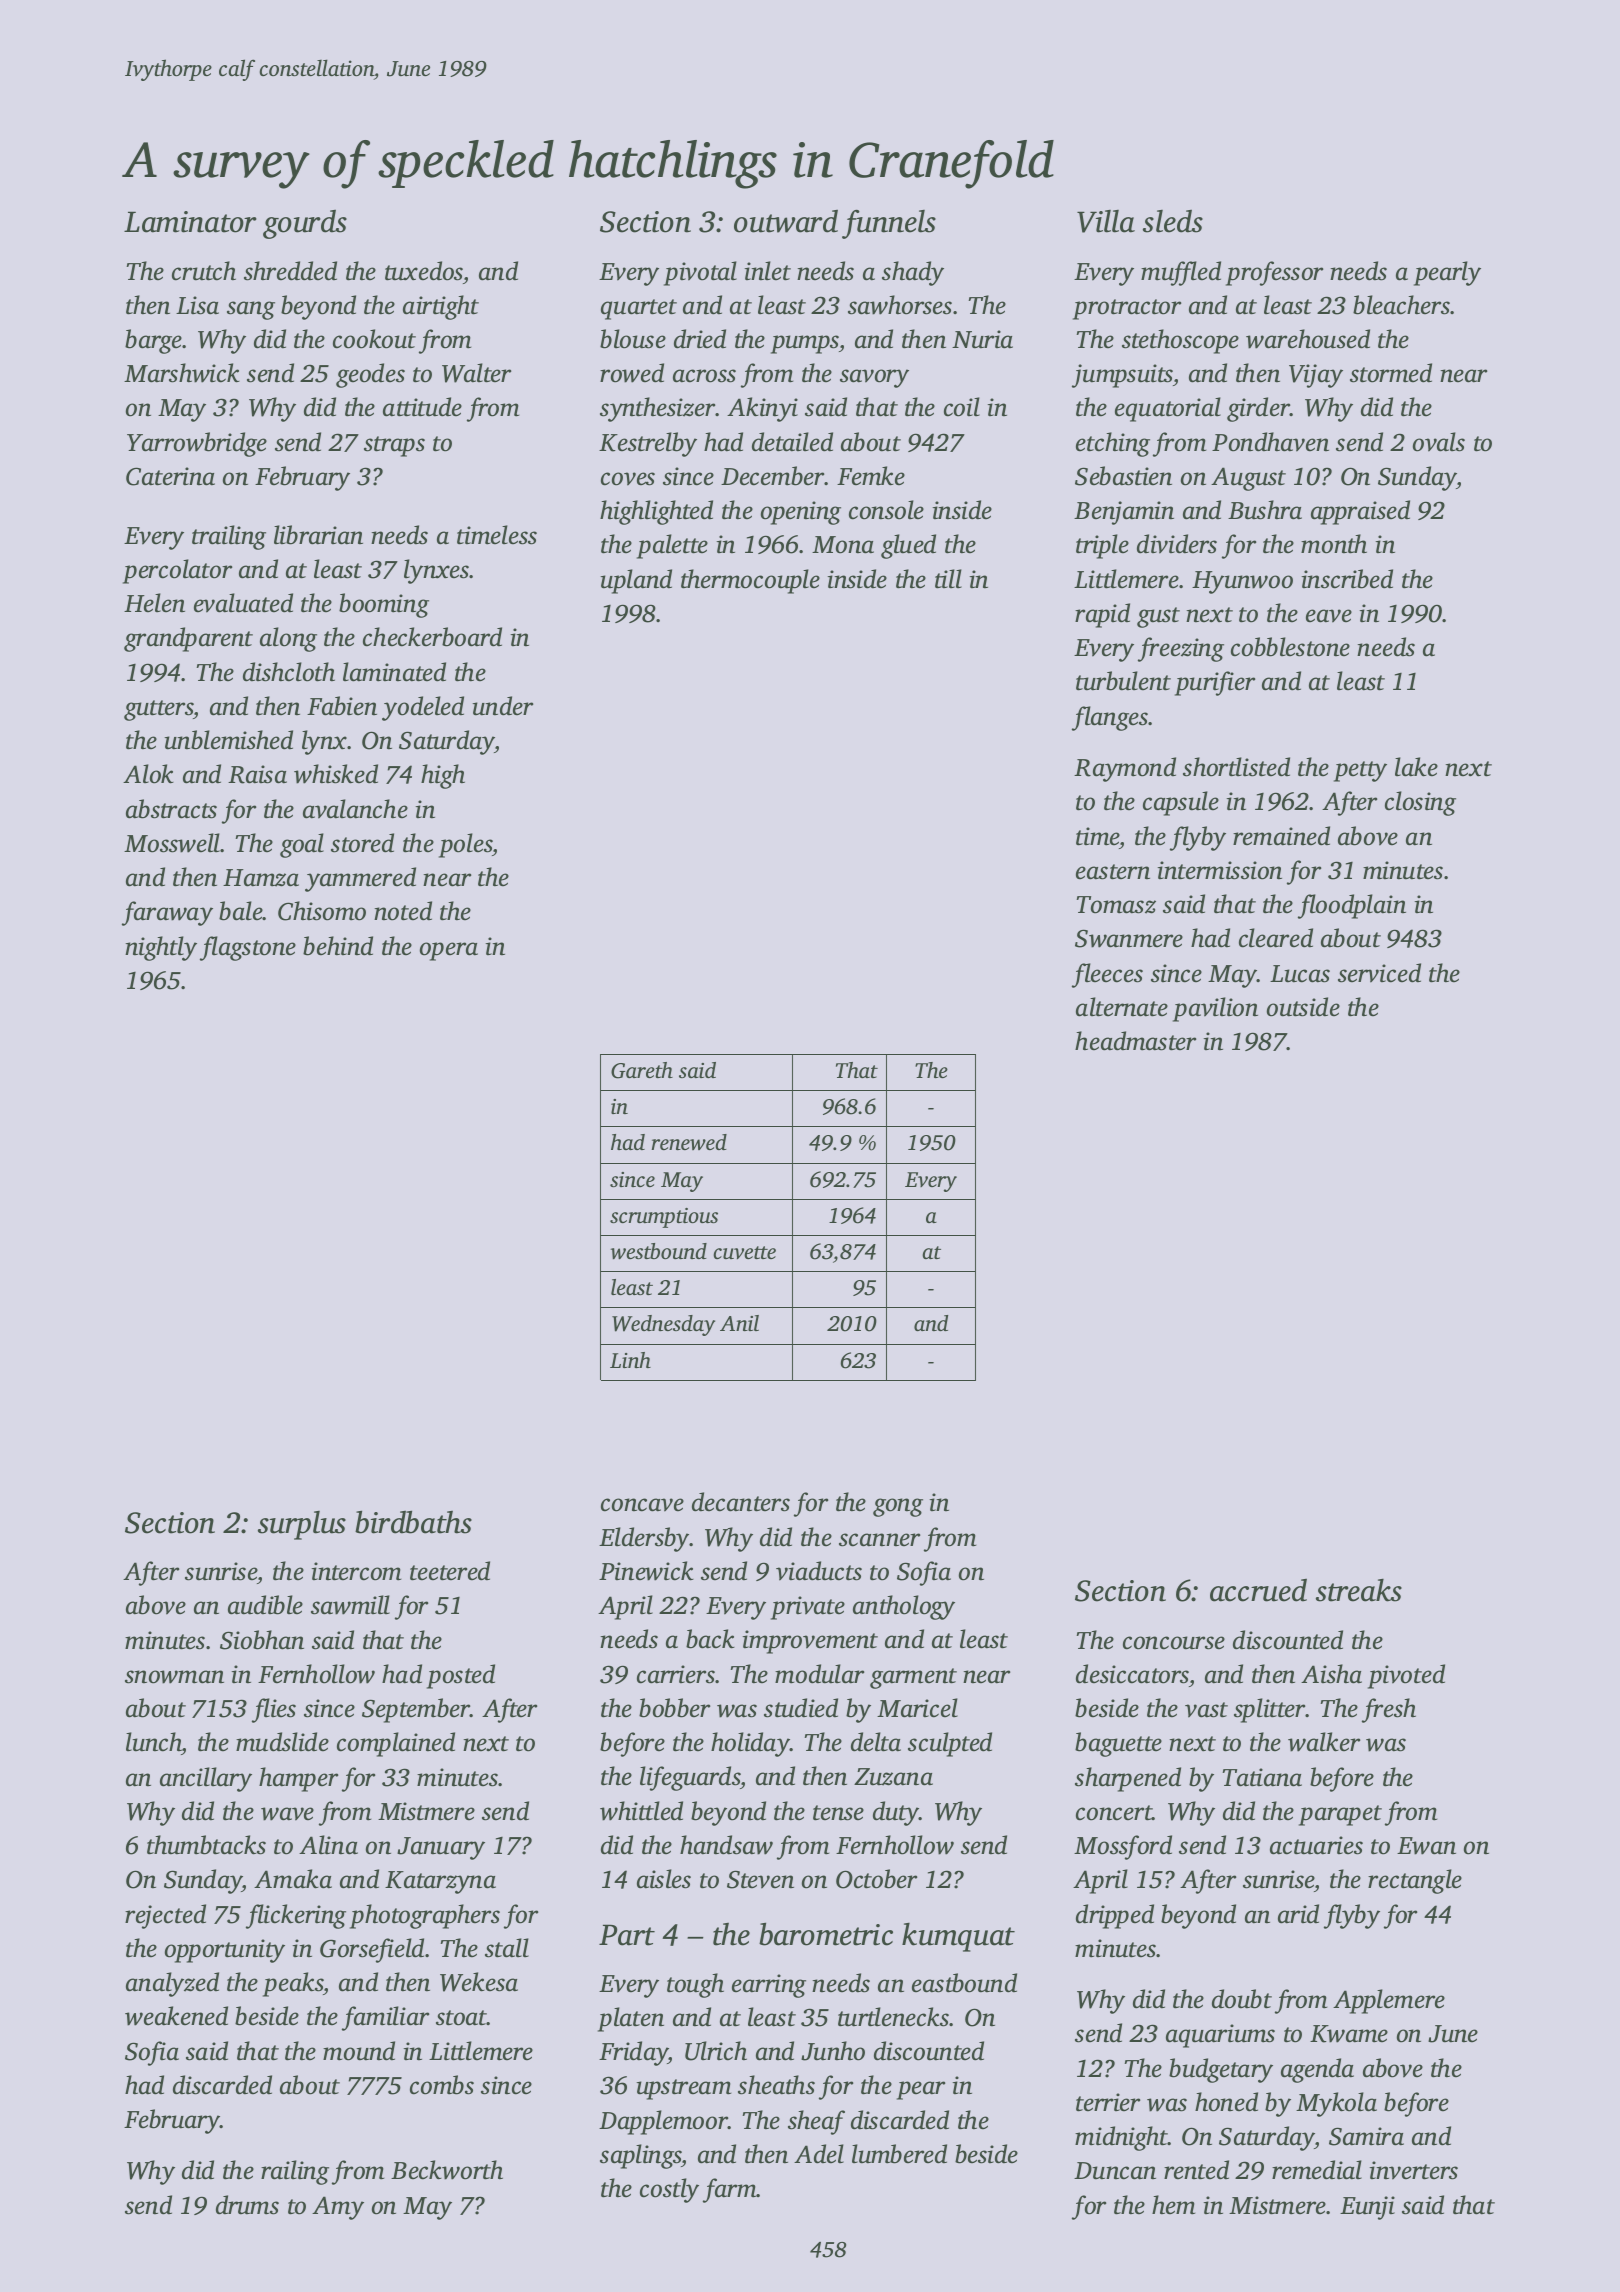 This page has width=1620, height=2292. I want to click on straps, so click(394, 446).
